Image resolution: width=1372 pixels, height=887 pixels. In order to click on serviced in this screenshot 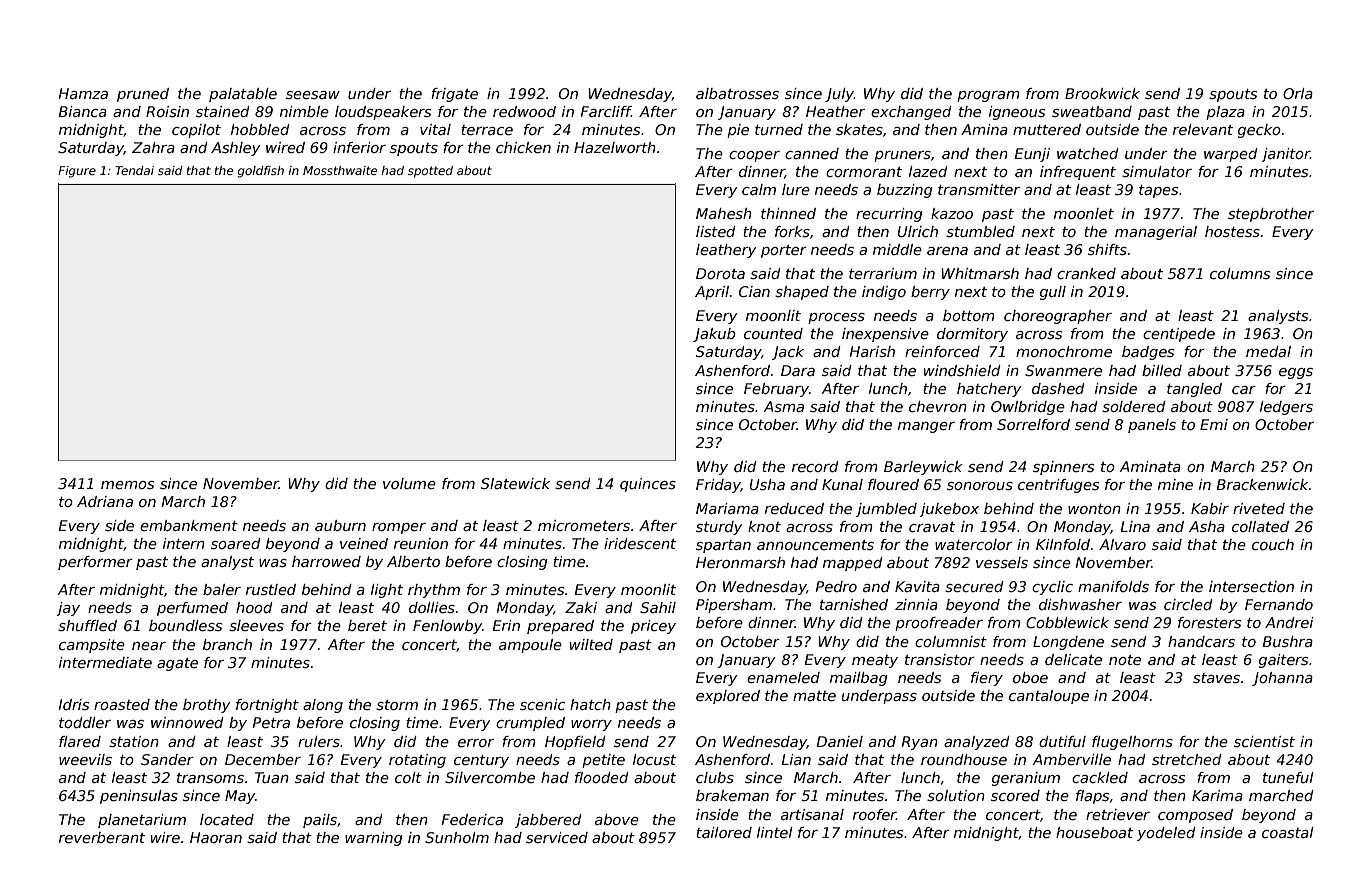, I will do `click(557, 837)`.
